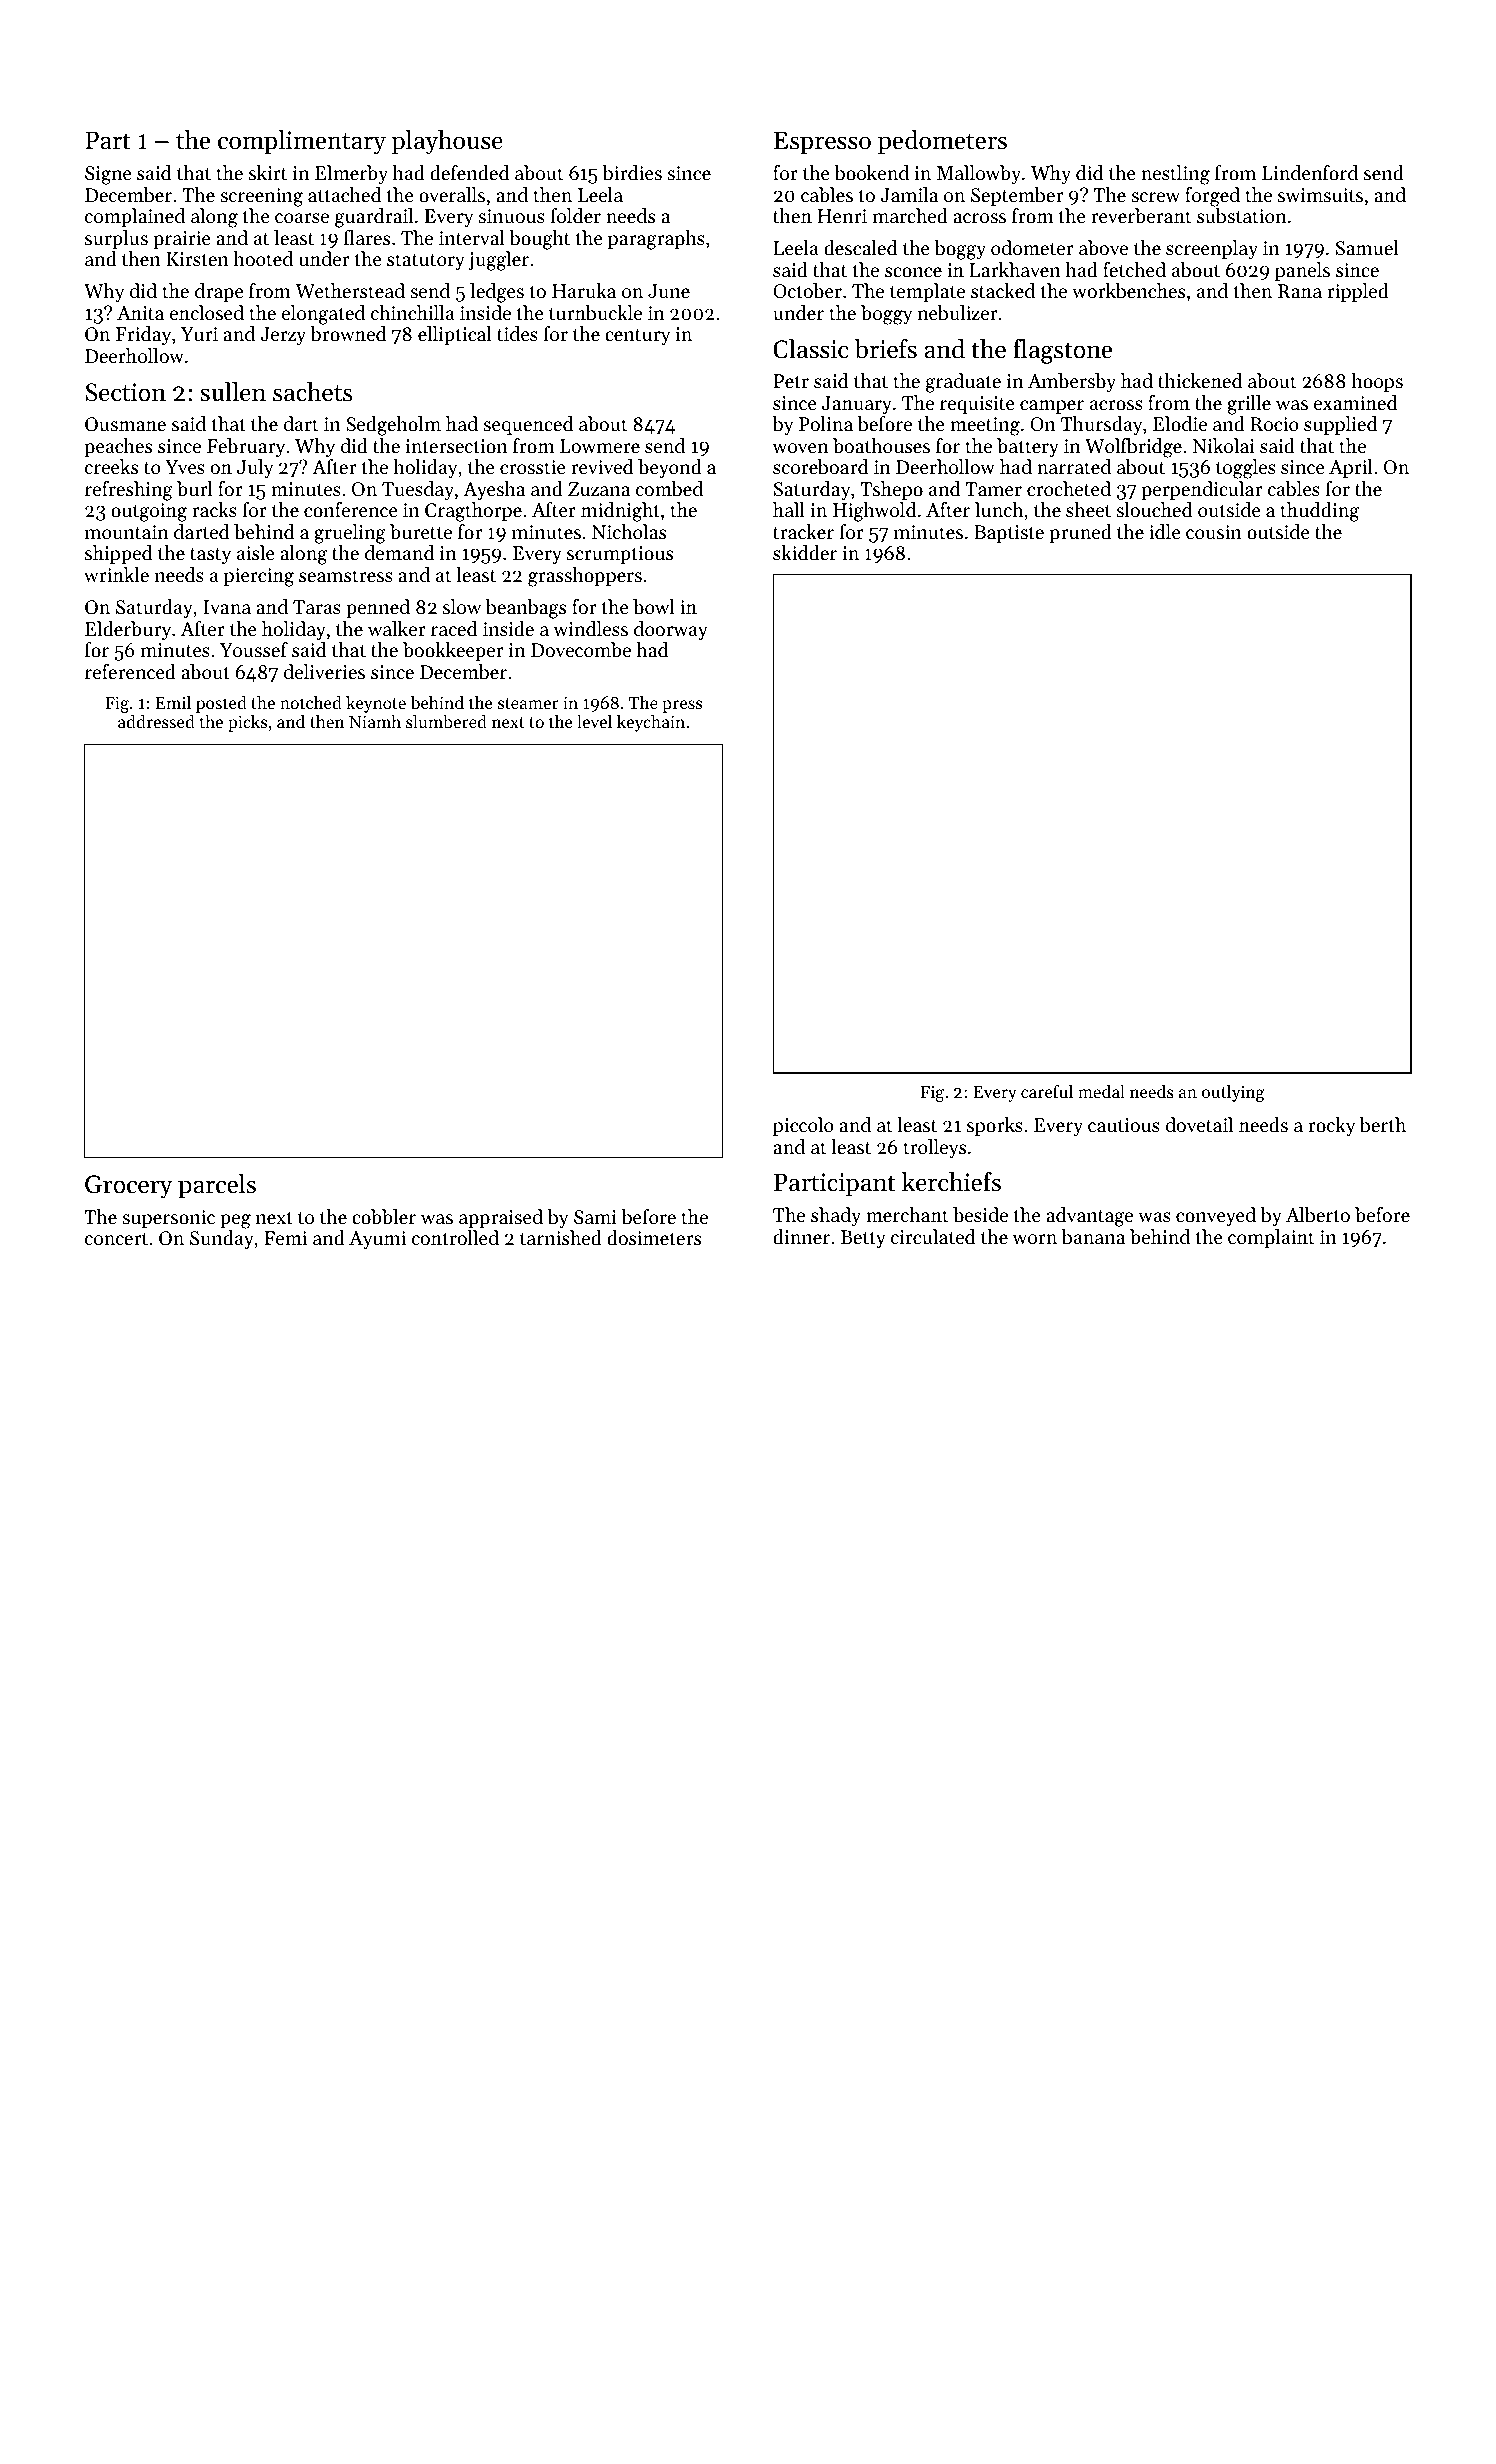 This screenshot has height=2464, width=1496. What do you see at coordinates (128, 630) in the screenshot?
I see `Elderbury` at bounding box center [128, 630].
